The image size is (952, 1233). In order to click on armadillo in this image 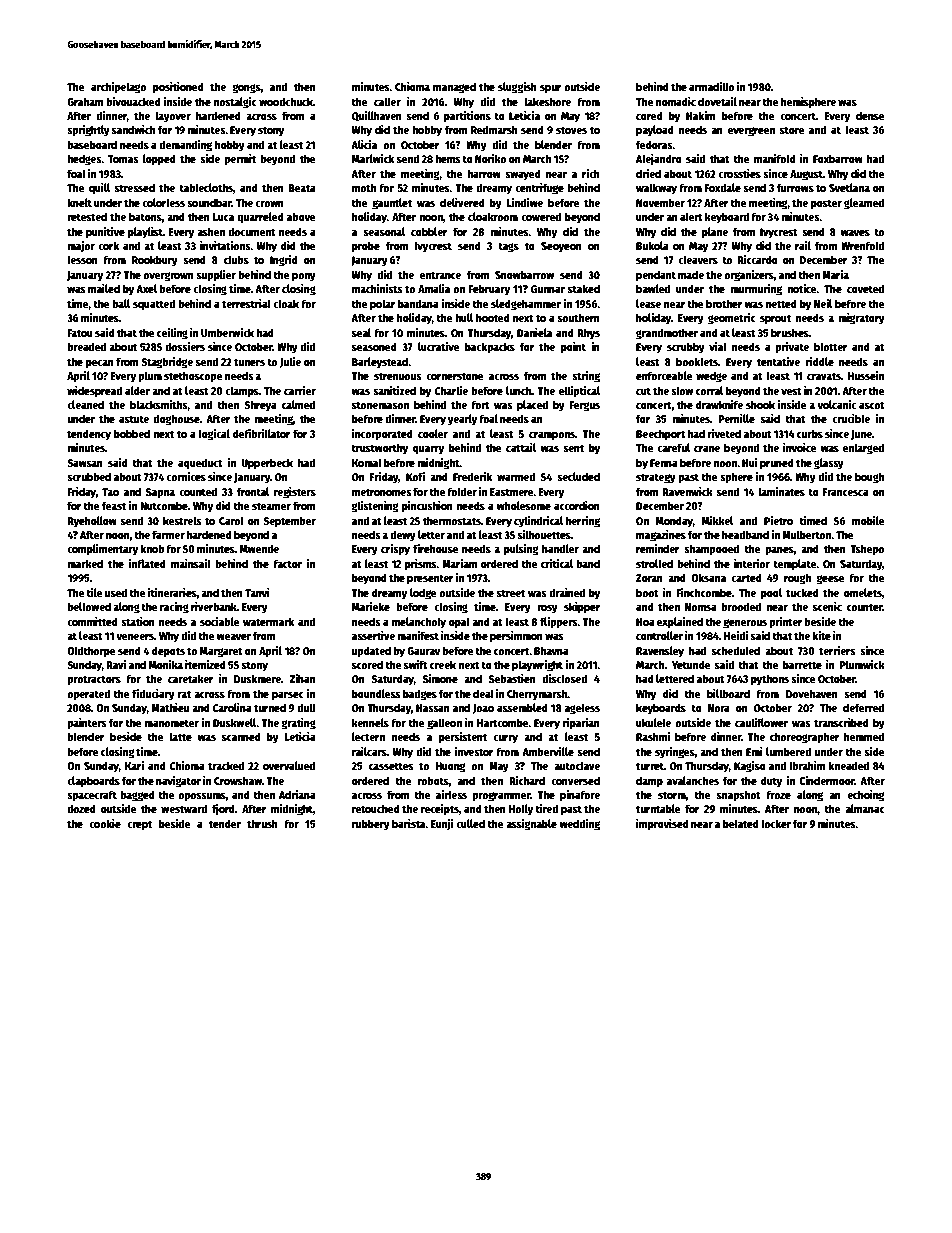, I will do `click(711, 86)`.
